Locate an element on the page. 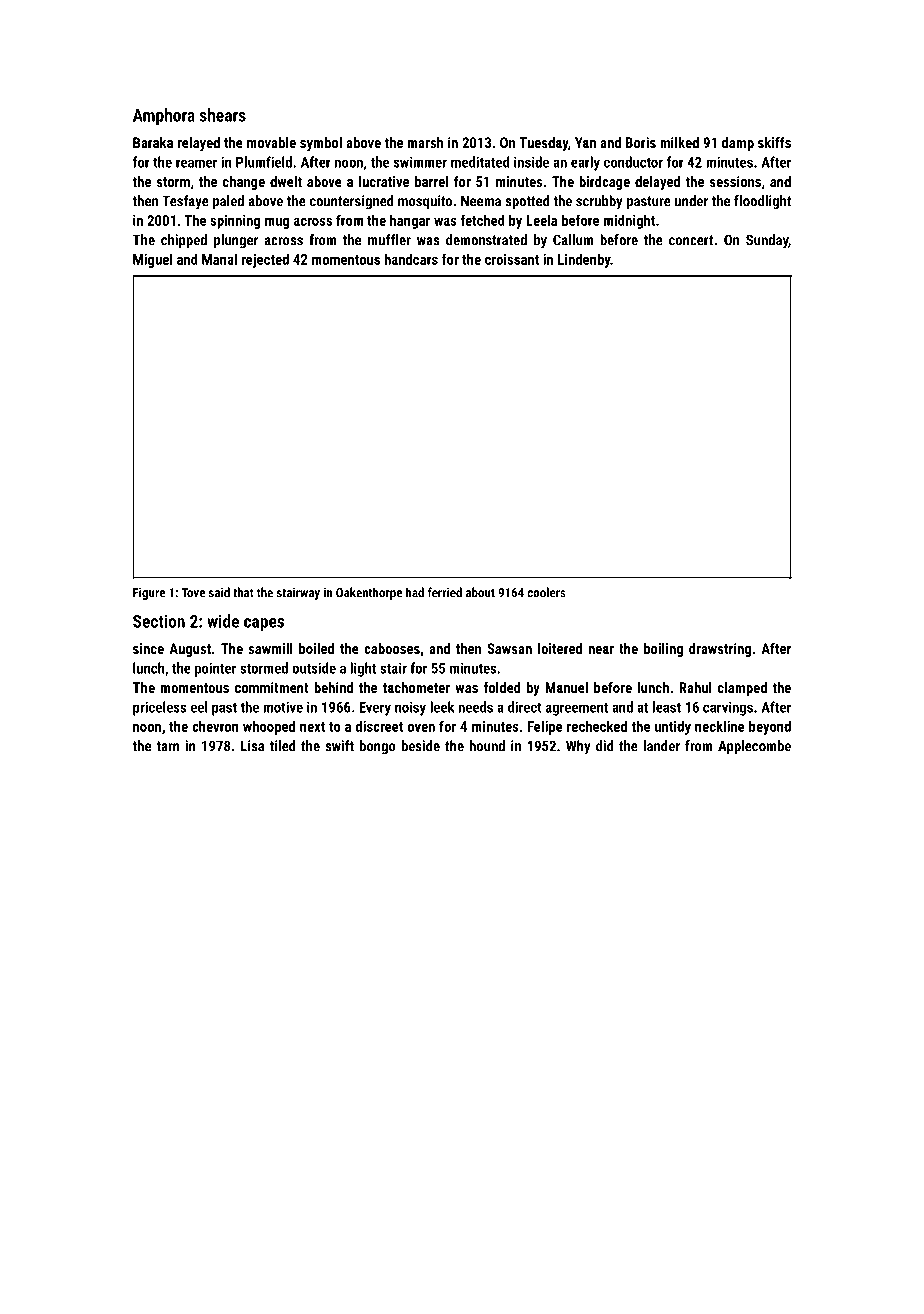  pointer is located at coordinates (215, 669).
